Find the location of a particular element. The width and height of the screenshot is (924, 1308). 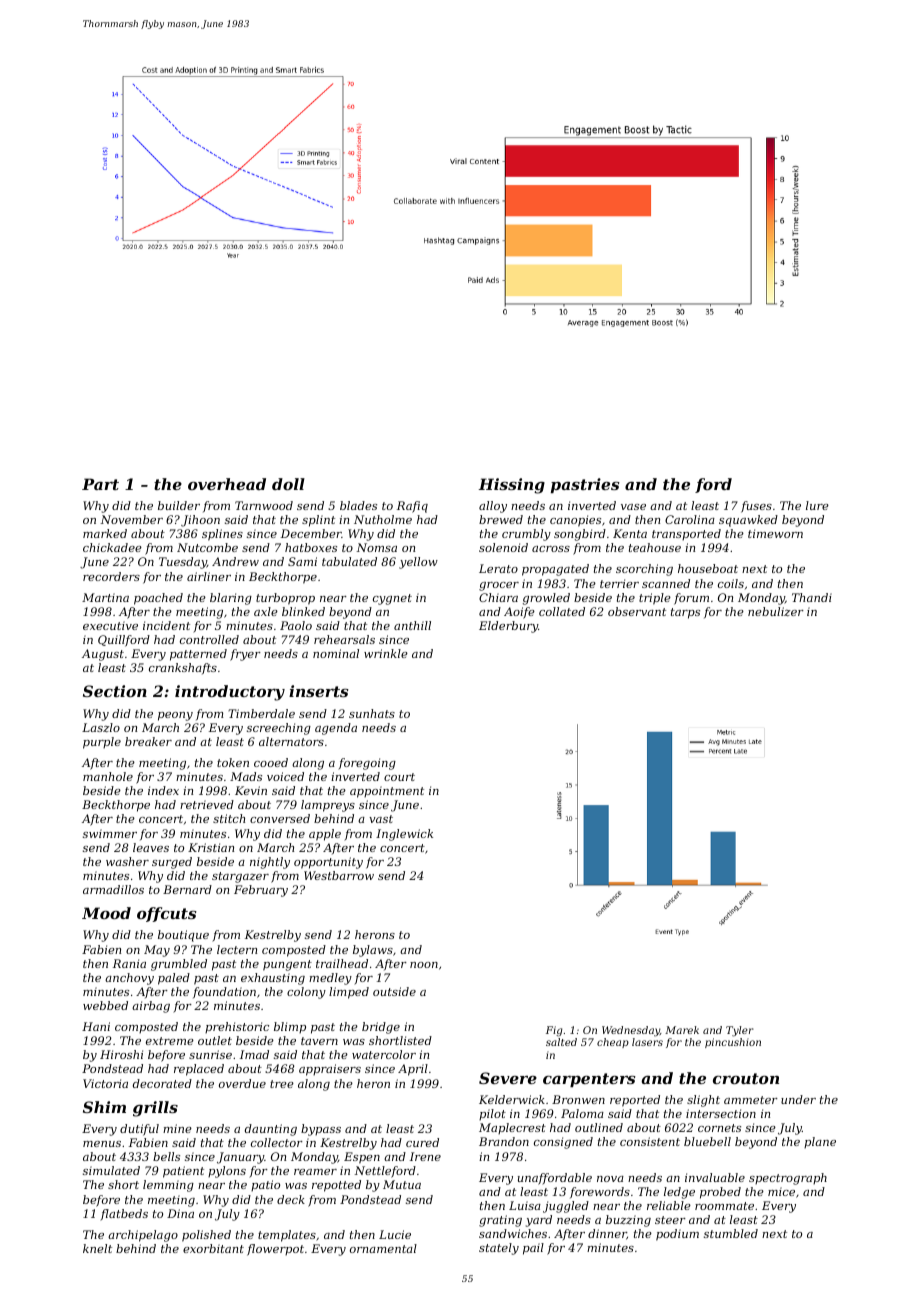

Aoife is located at coordinates (519, 613).
